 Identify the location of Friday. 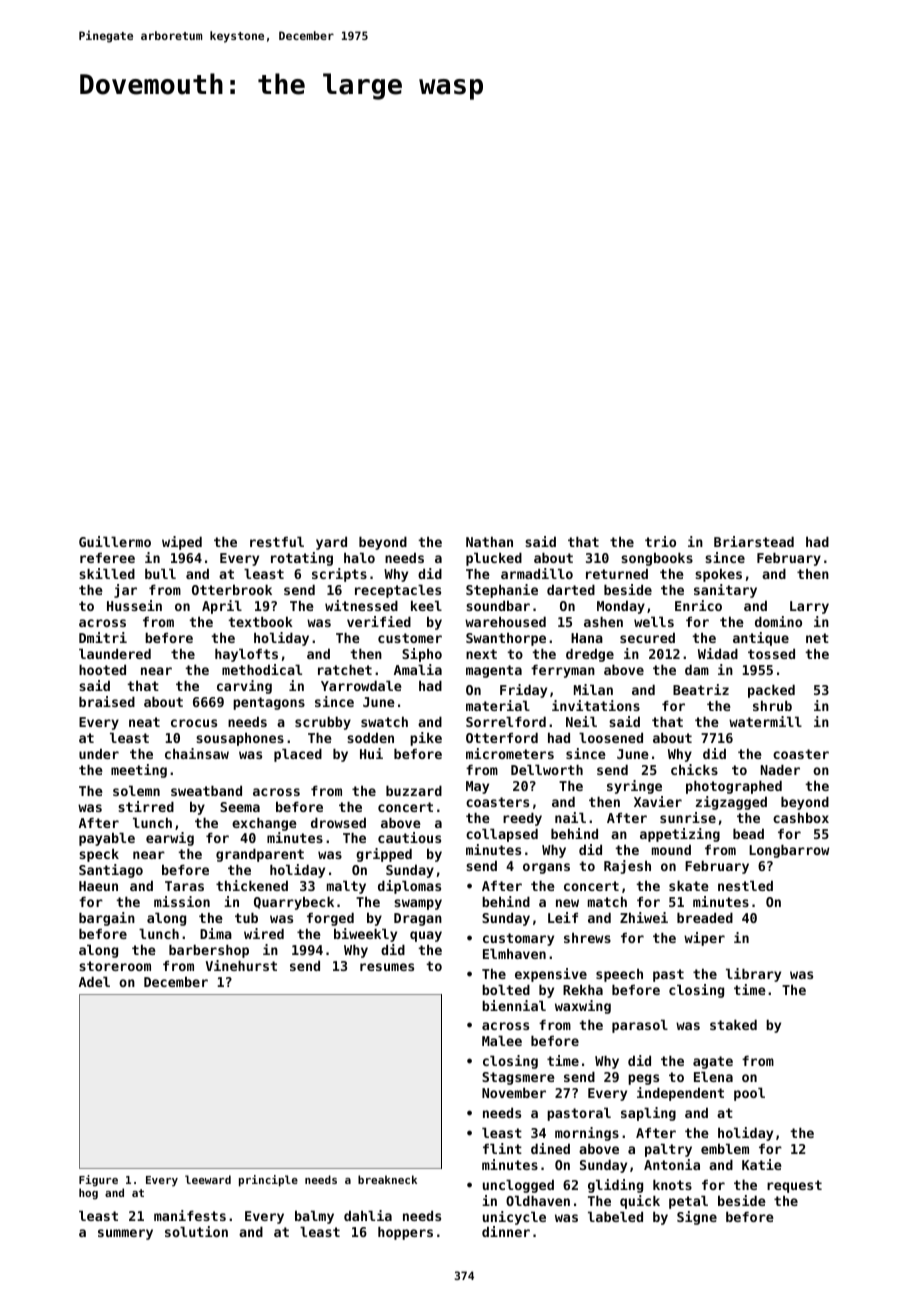
(523, 691).
